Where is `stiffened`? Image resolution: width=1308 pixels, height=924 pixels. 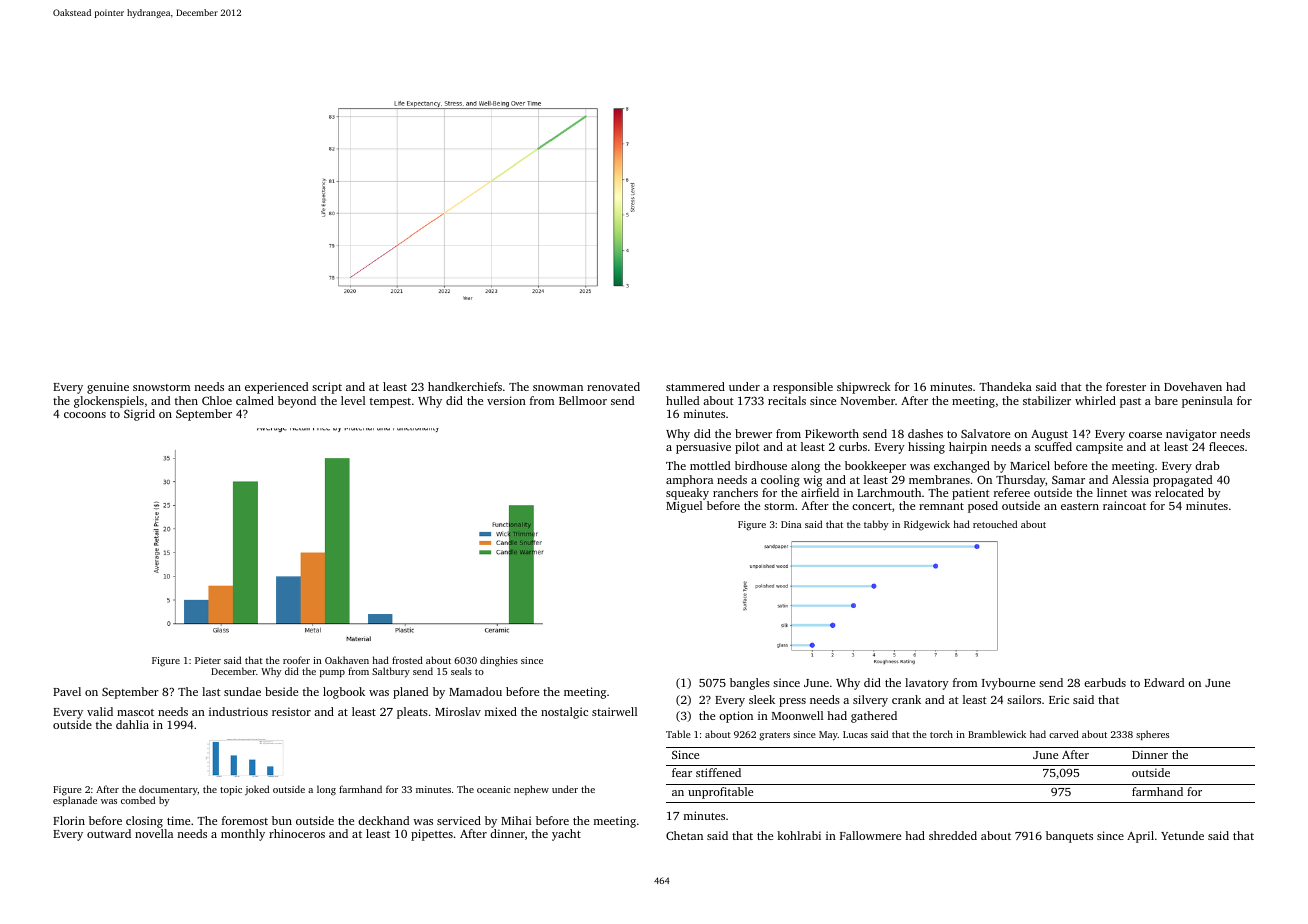 stiffened is located at coordinates (718, 772).
